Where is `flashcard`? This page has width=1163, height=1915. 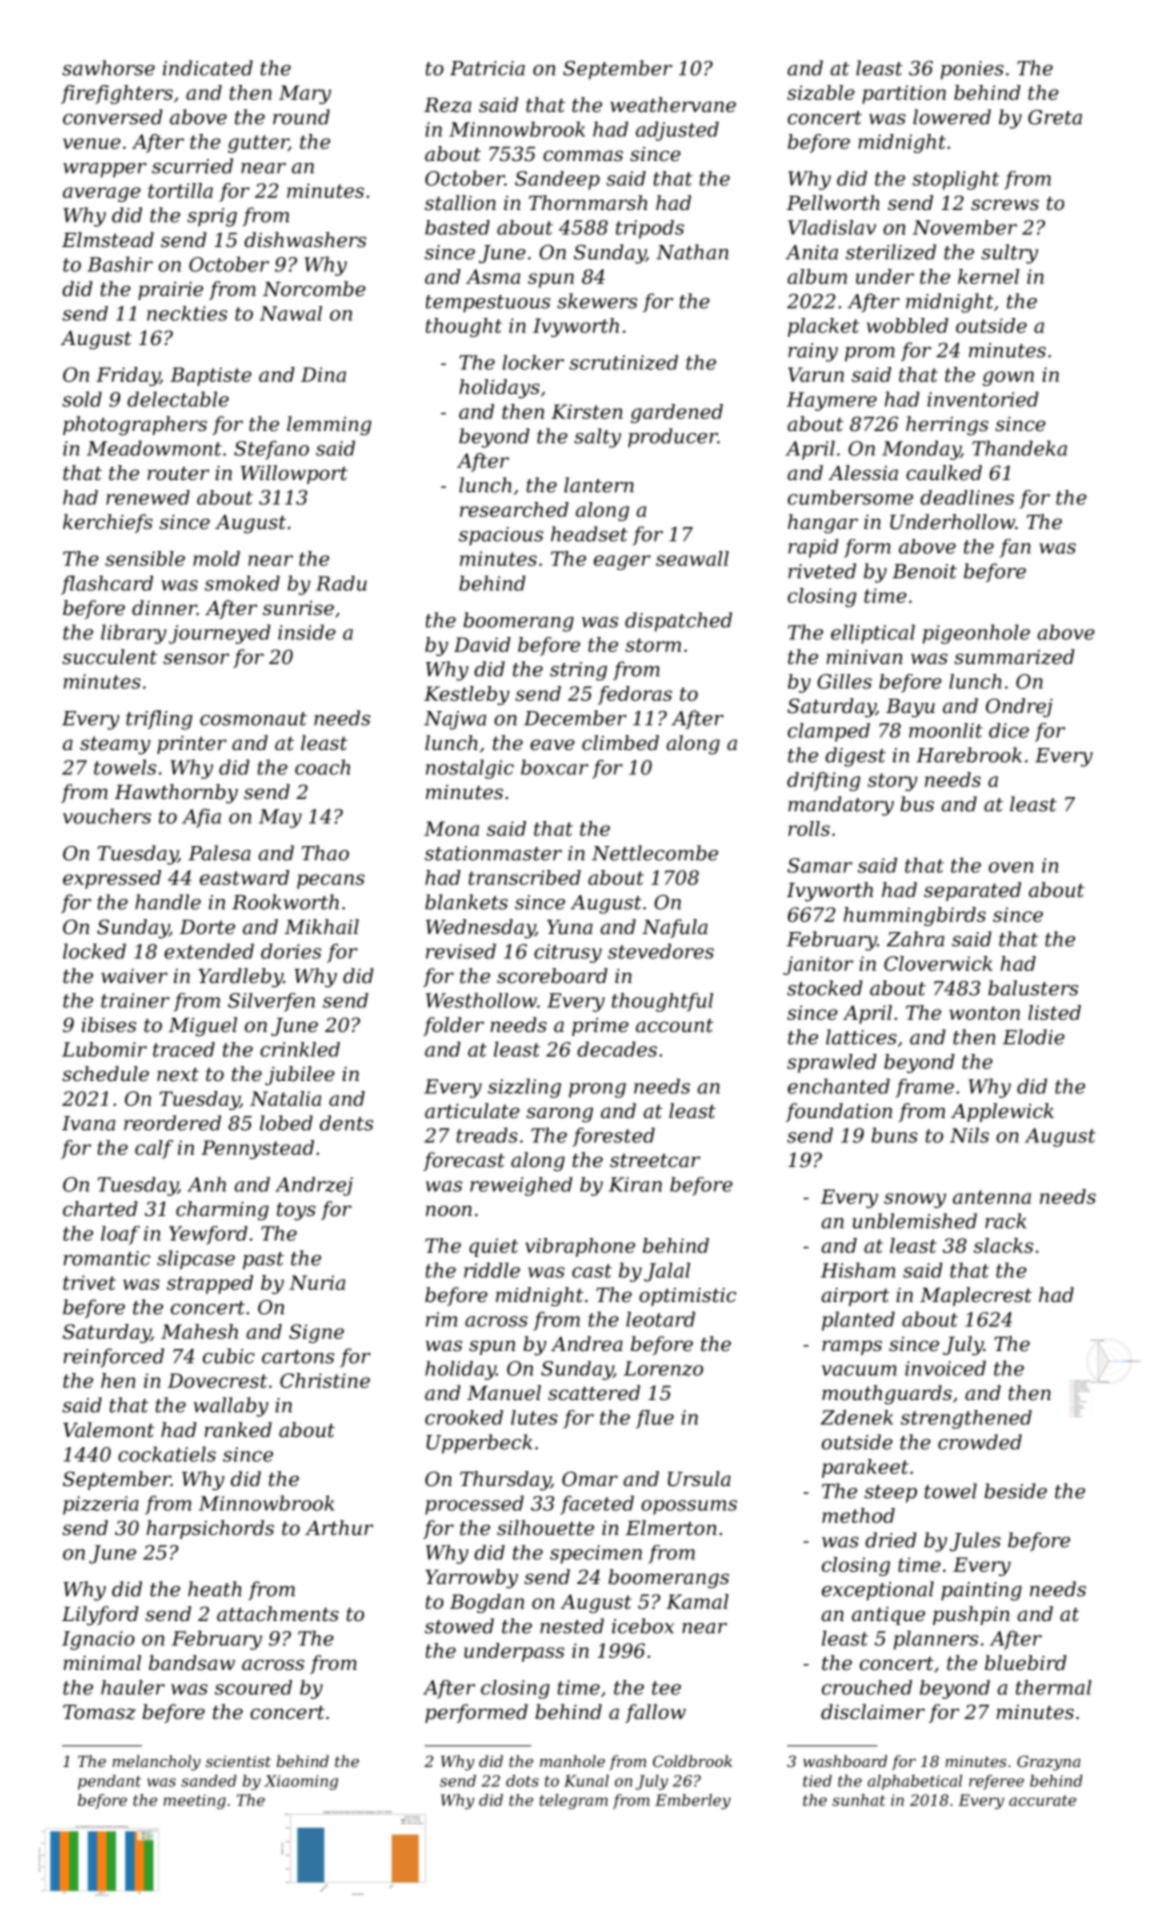 flashcard is located at coordinates (107, 585).
